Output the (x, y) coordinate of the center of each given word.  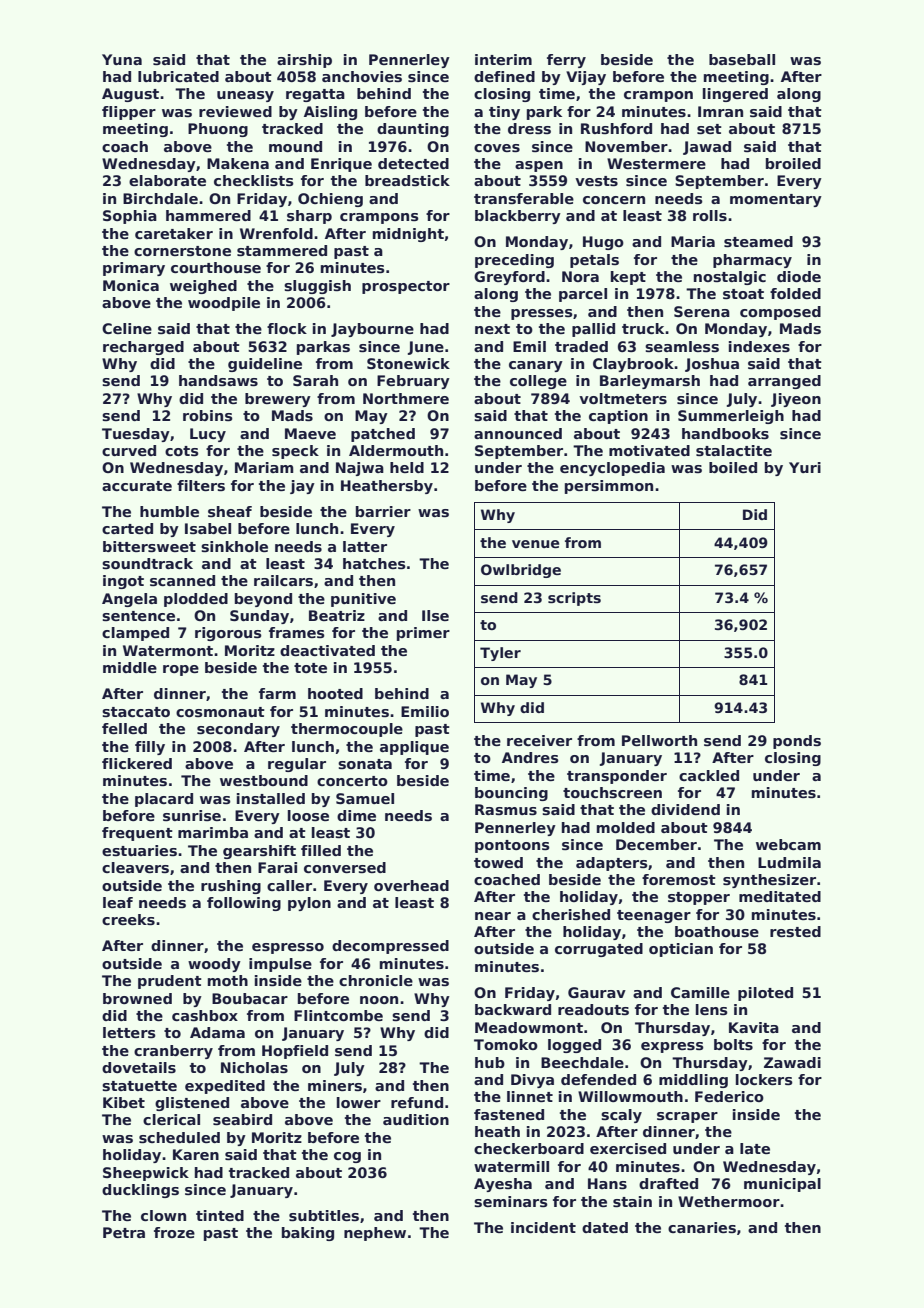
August (130, 95)
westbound (264, 780)
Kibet (124, 1102)
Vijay (586, 78)
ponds (797, 742)
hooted (335, 693)
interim (503, 59)
